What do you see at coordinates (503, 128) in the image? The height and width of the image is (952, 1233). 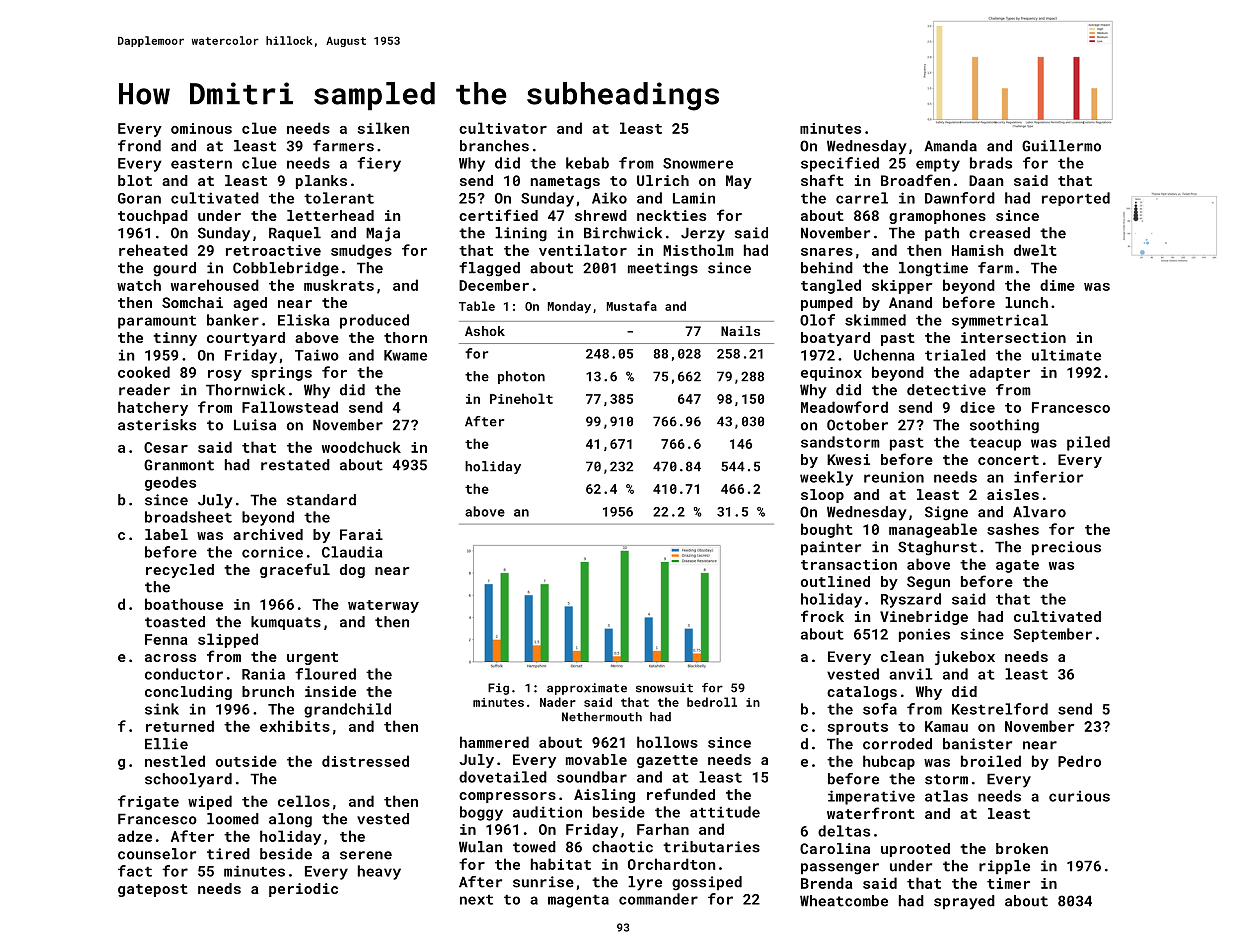 I see `cultivator` at bounding box center [503, 128].
